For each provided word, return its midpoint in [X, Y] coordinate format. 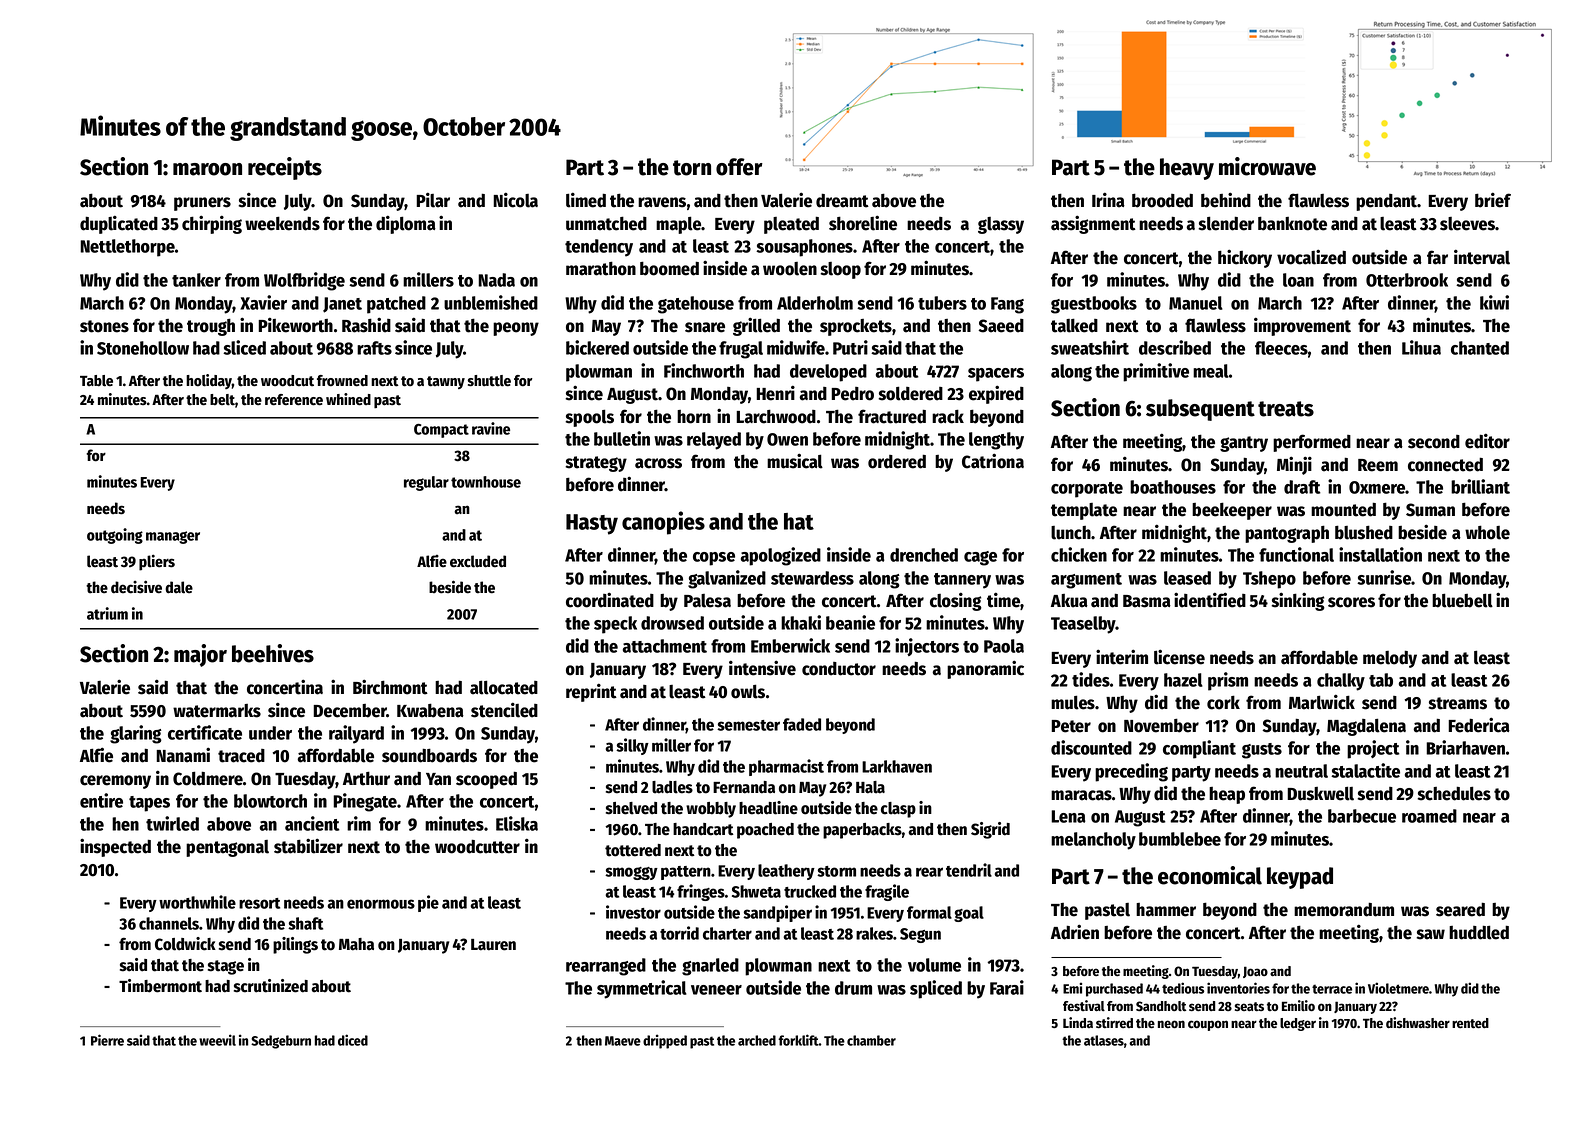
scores [1351, 602]
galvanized [727, 579]
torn [692, 168]
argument [1086, 581]
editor [1487, 441]
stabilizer [308, 846]
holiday [209, 381]
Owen [787, 439]
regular [426, 483]
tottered [633, 850]
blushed [1364, 532]
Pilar [433, 200]
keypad [1300, 878]
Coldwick [185, 944]
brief [1493, 200]
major [200, 655]
